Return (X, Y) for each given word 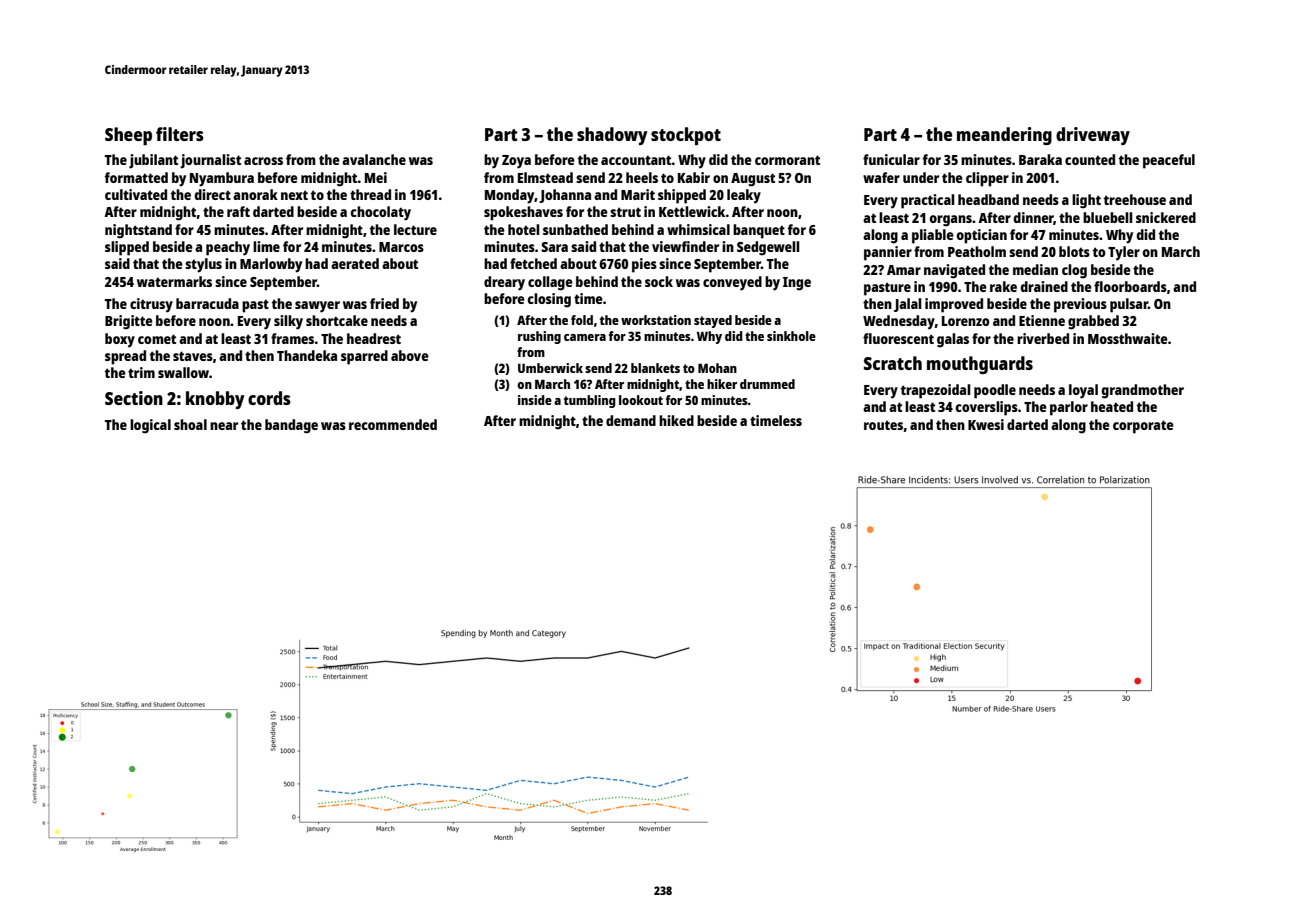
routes (883, 425)
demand (631, 420)
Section (134, 398)
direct (212, 194)
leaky (744, 196)
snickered (1166, 217)
